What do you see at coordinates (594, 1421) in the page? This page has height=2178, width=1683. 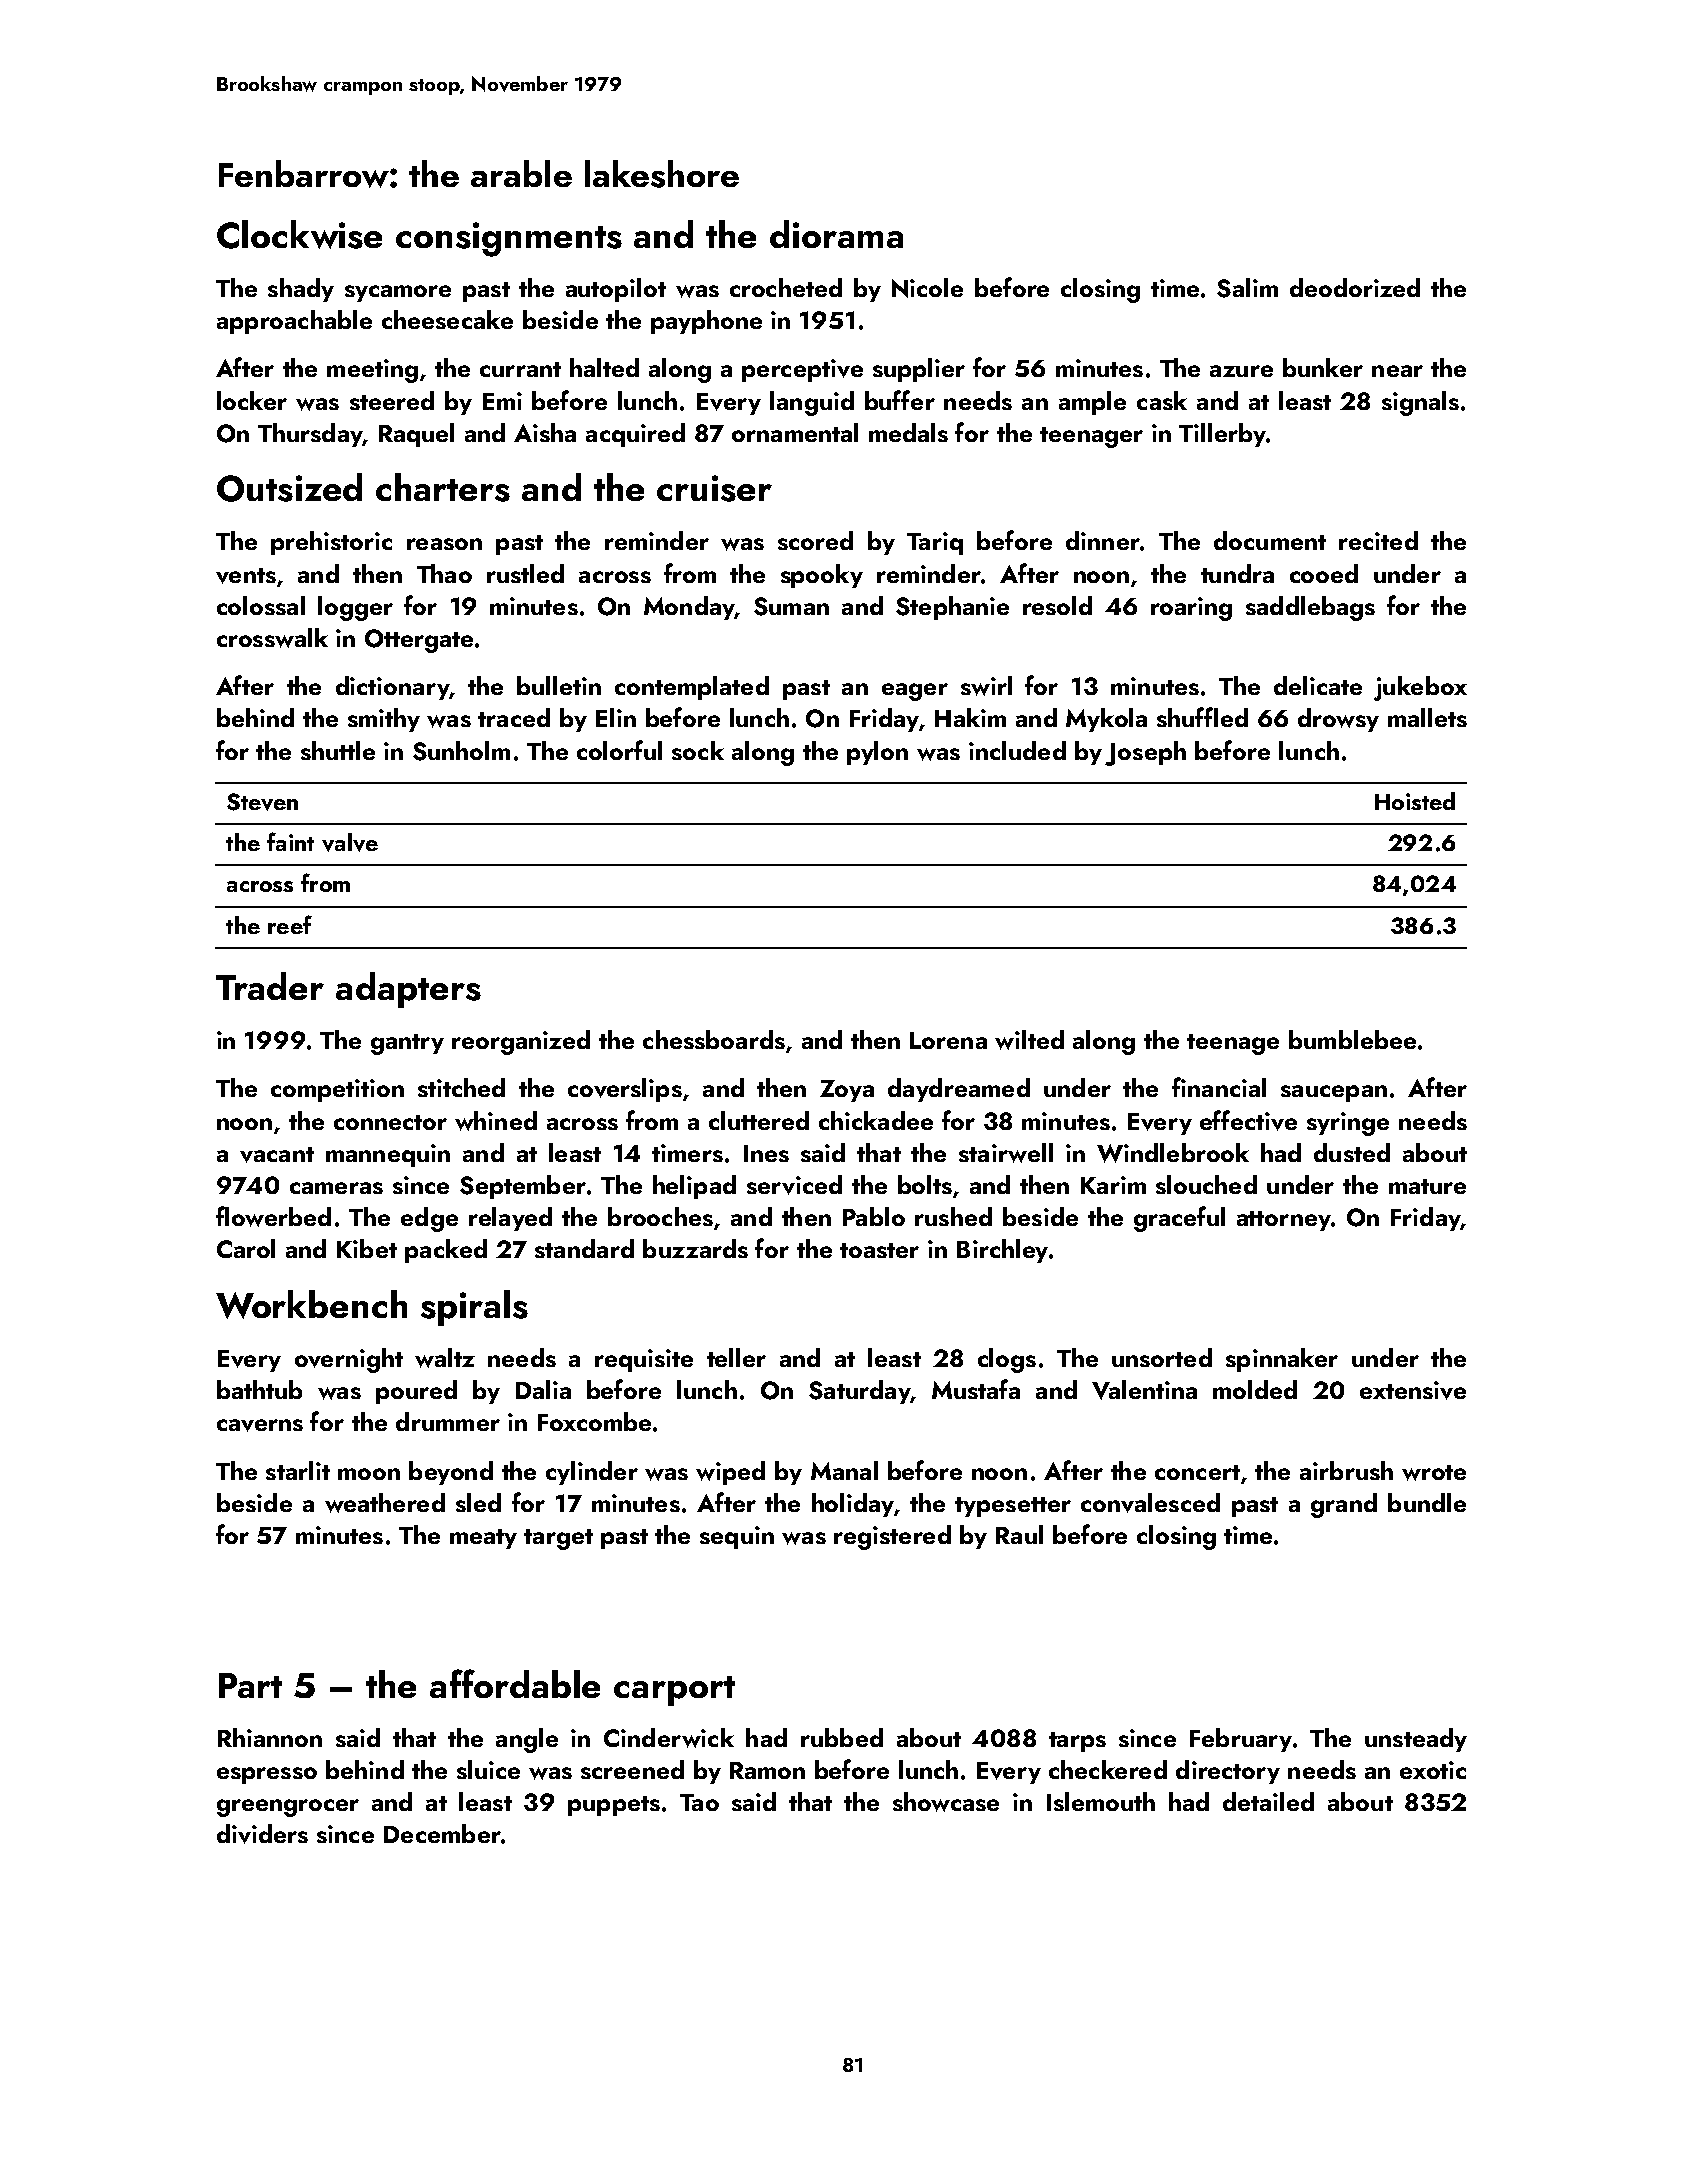 I see `Foxcombe` at bounding box center [594, 1421].
